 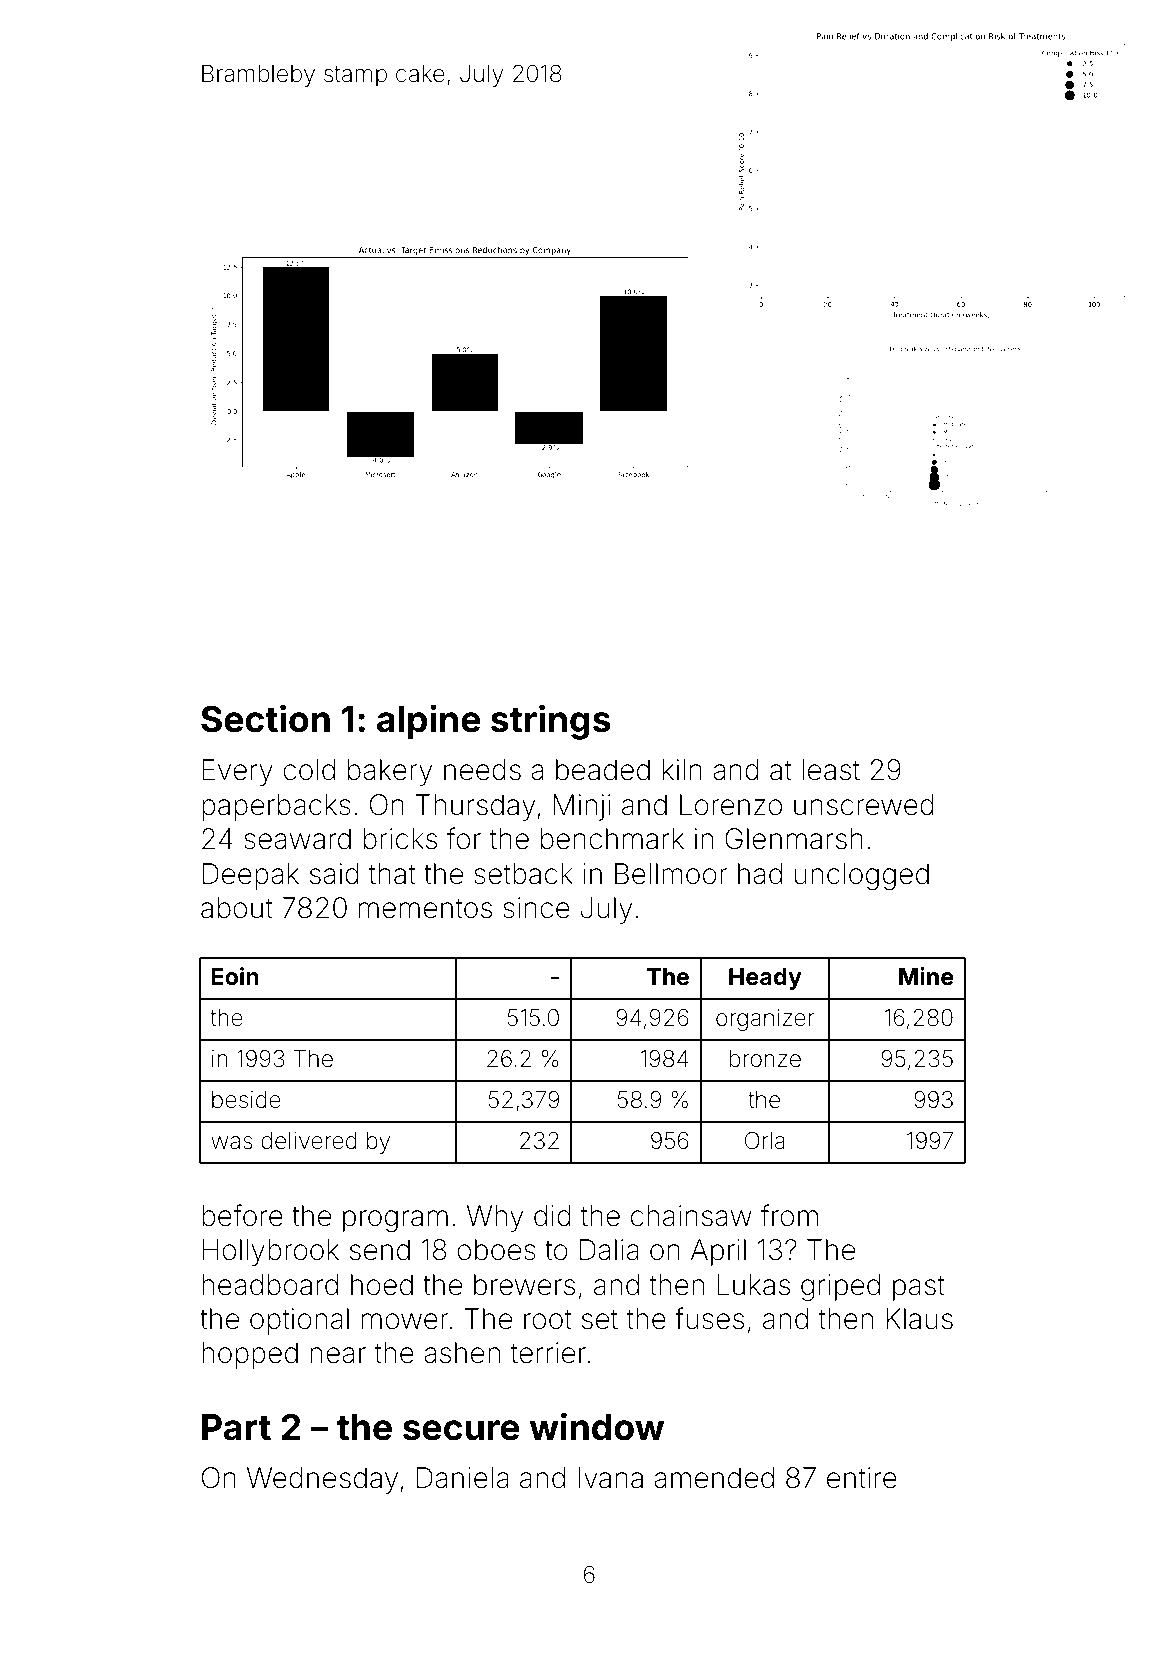 I want to click on Section, so click(x=265, y=718).
